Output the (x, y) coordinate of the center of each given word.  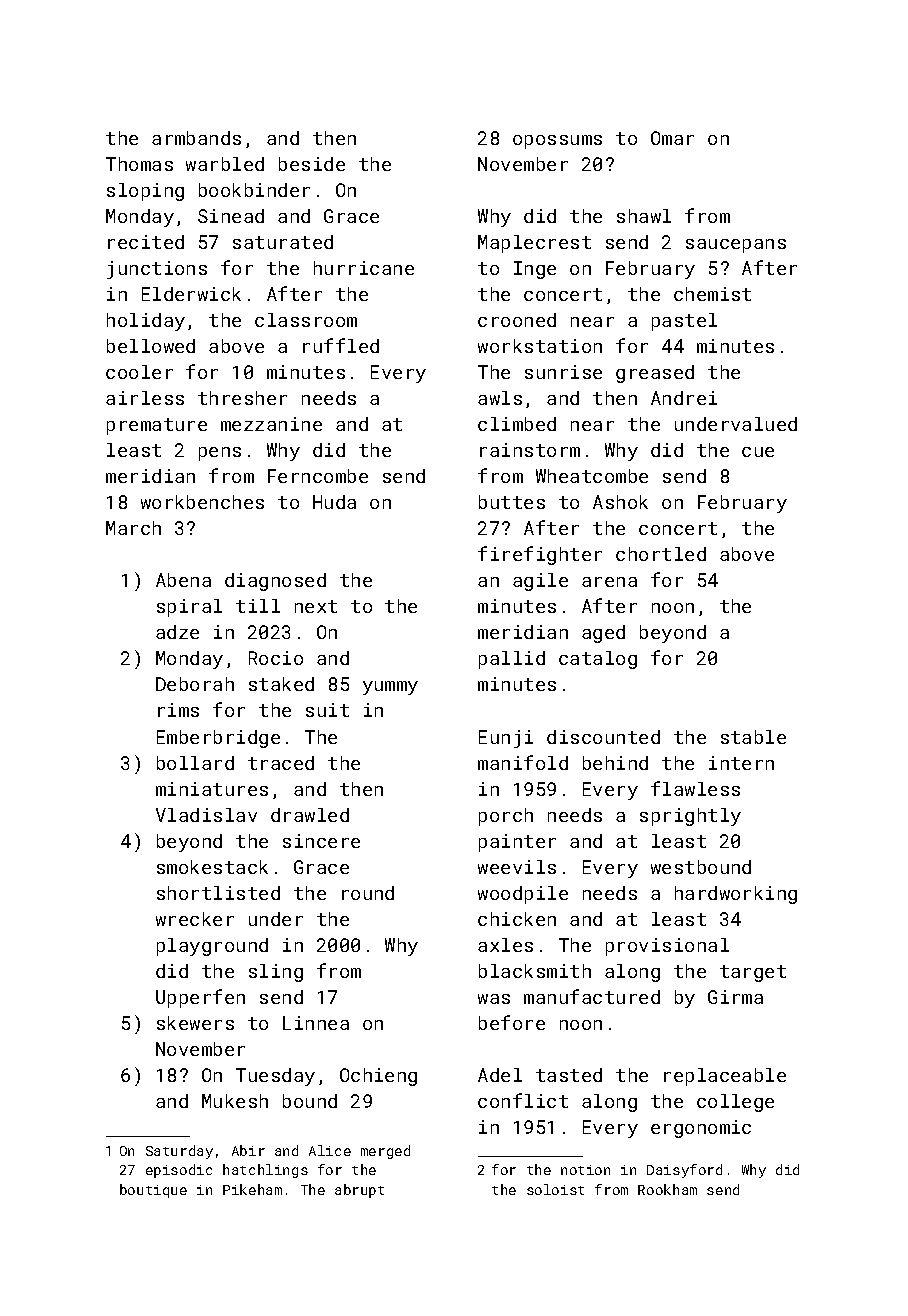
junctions (157, 270)
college (735, 1103)
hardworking (736, 895)
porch (506, 817)
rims (178, 710)
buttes (512, 502)
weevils (517, 867)
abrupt (359, 1191)
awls (500, 398)
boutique (153, 1191)
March (133, 528)
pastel (684, 322)
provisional (667, 947)
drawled (310, 815)
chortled (661, 554)
